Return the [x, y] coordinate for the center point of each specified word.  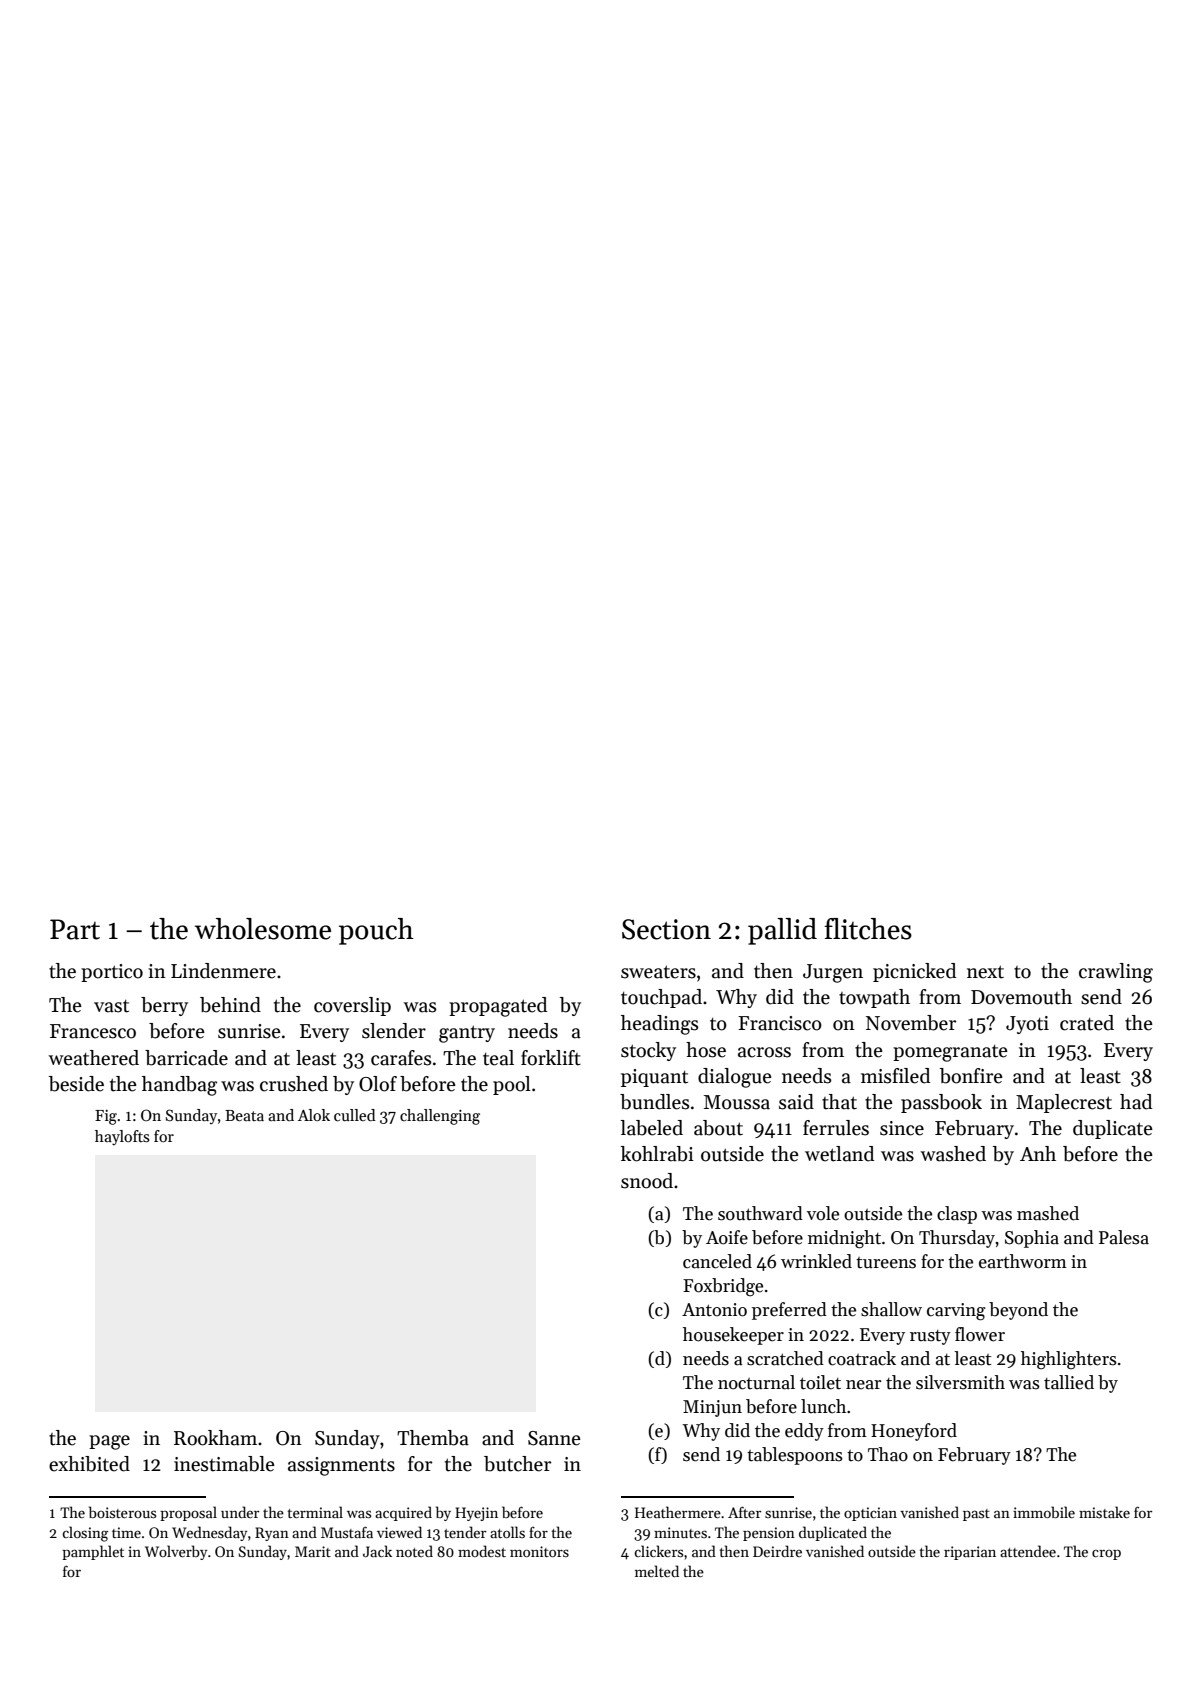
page [109, 1442]
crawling [1116, 973]
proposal [188, 1513]
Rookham [215, 1438]
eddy [804, 1432]
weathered [93, 1058]
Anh [1038, 1153]
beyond [1018, 1311]
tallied [1069, 1382]
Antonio [714, 1310]
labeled [651, 1128]
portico [112, 973]
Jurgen [833, 973]
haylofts [122, 1138]
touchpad [661, 998]
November [911, 1023]
